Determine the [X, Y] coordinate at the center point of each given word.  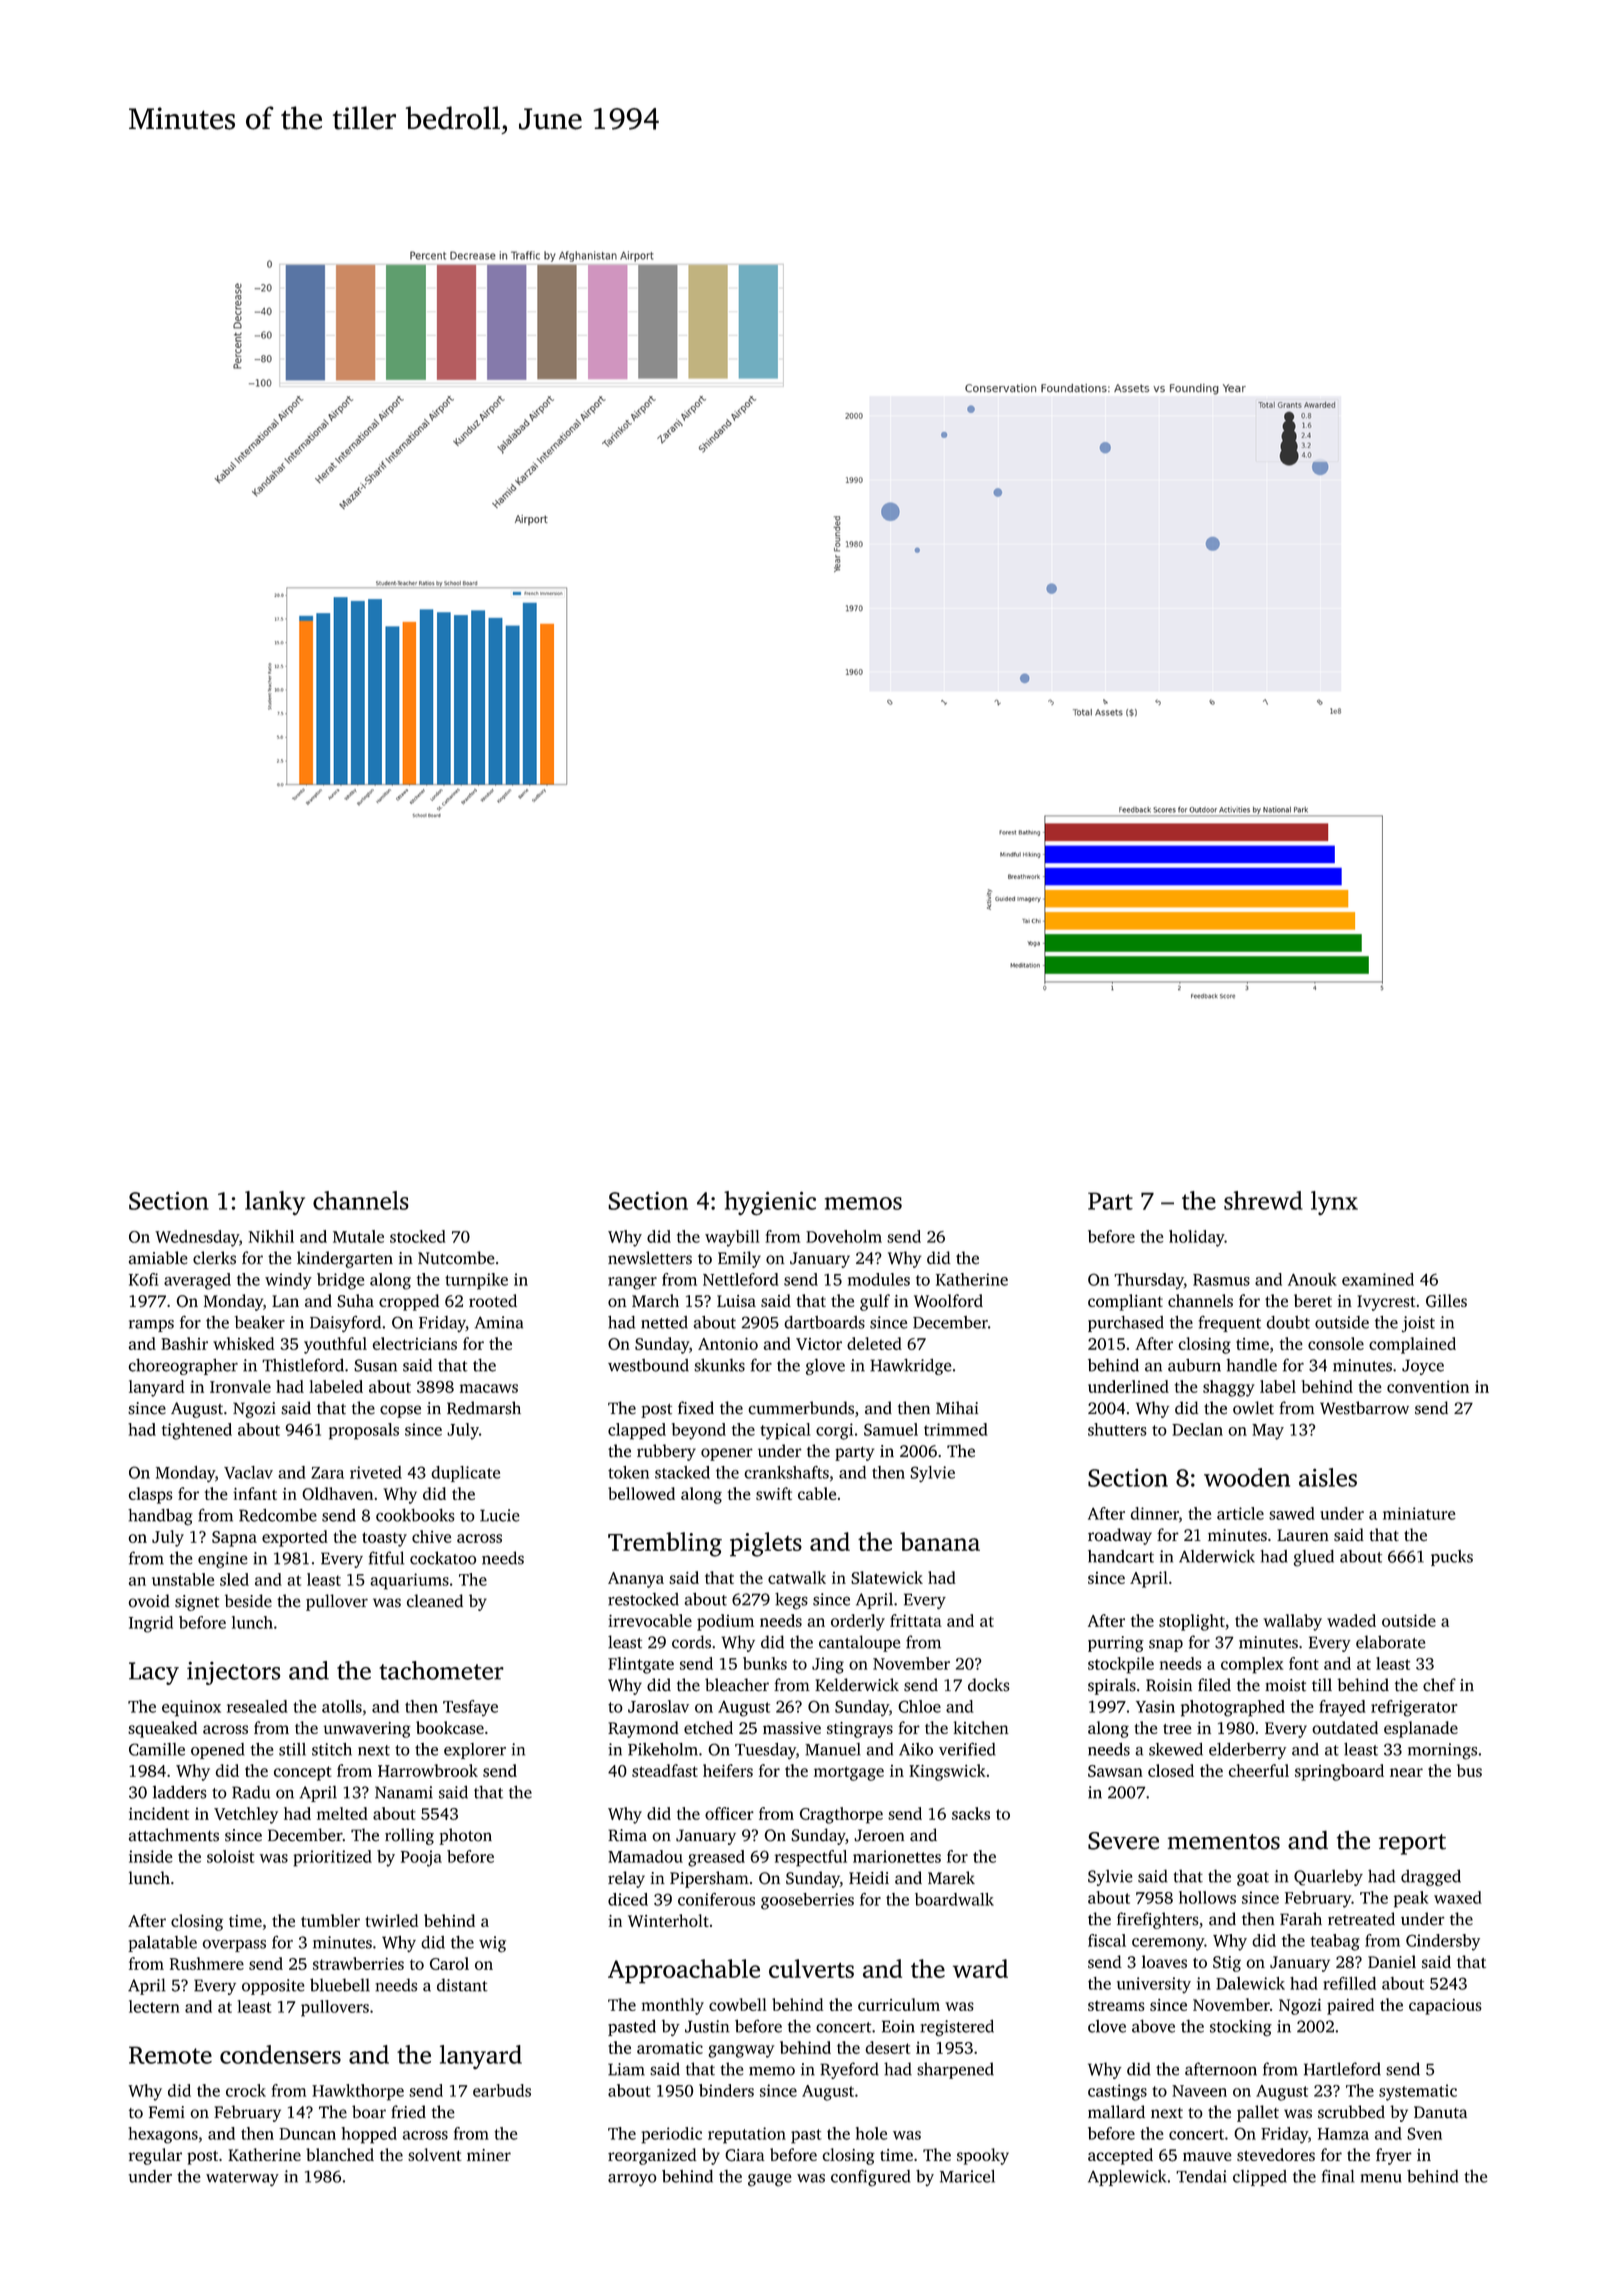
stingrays [860, 1730]
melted [342, 1813]
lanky [275, 1203]
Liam [626, 2069]
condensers [280, 2054]
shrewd [1263, 1200]
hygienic [770, 1203]
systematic [1418, 2092]
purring [1116, 1644]
